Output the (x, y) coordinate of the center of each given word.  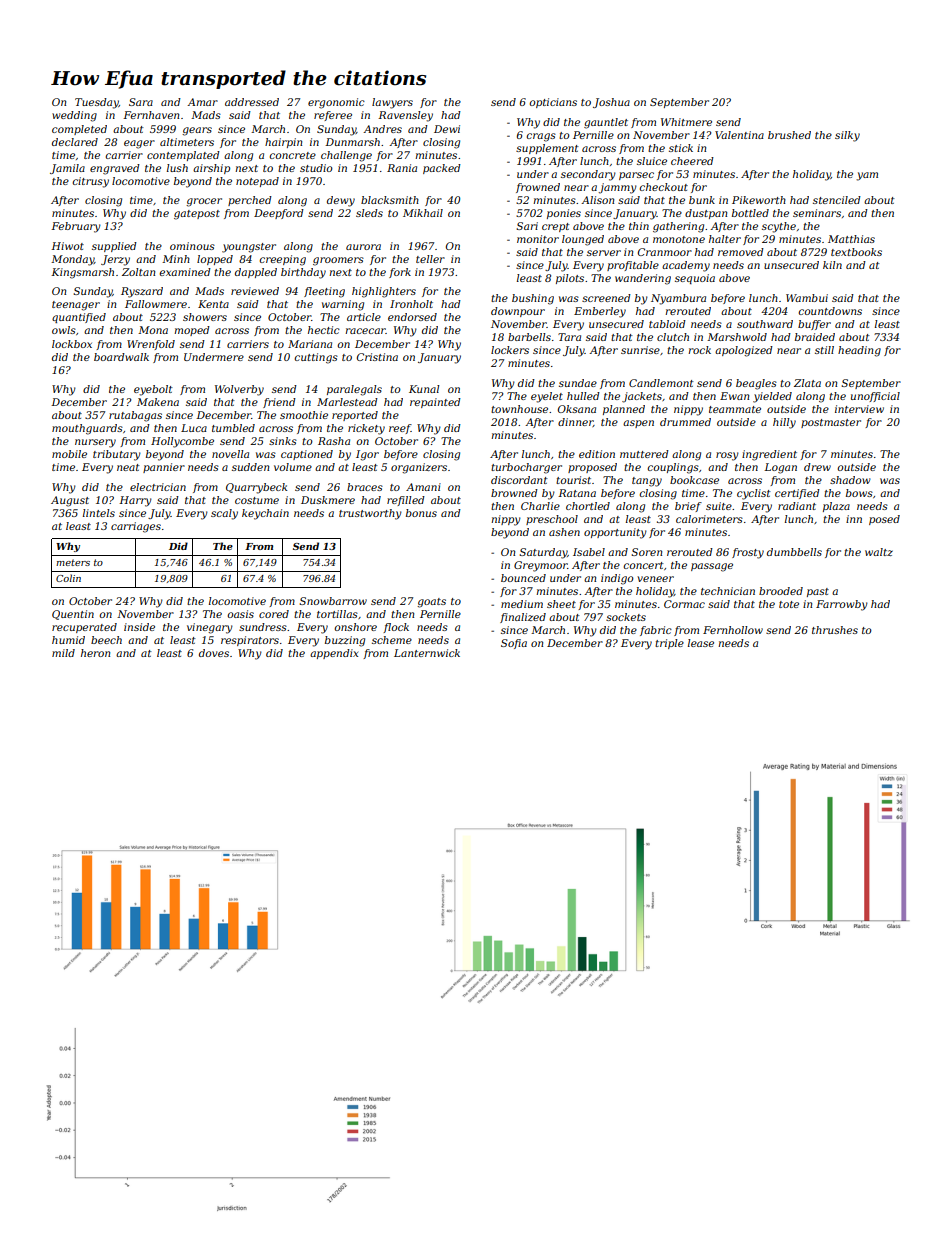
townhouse (519, 409)
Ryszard (142, 292)
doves (214, 653)
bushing (533, 299)
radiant (797, 506)
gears (197, 131)
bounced (523, 578)
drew (817, 467)
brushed (789, 135)
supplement (547, 149)
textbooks (856, 252)
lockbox (72, 344)
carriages (136, 527)
